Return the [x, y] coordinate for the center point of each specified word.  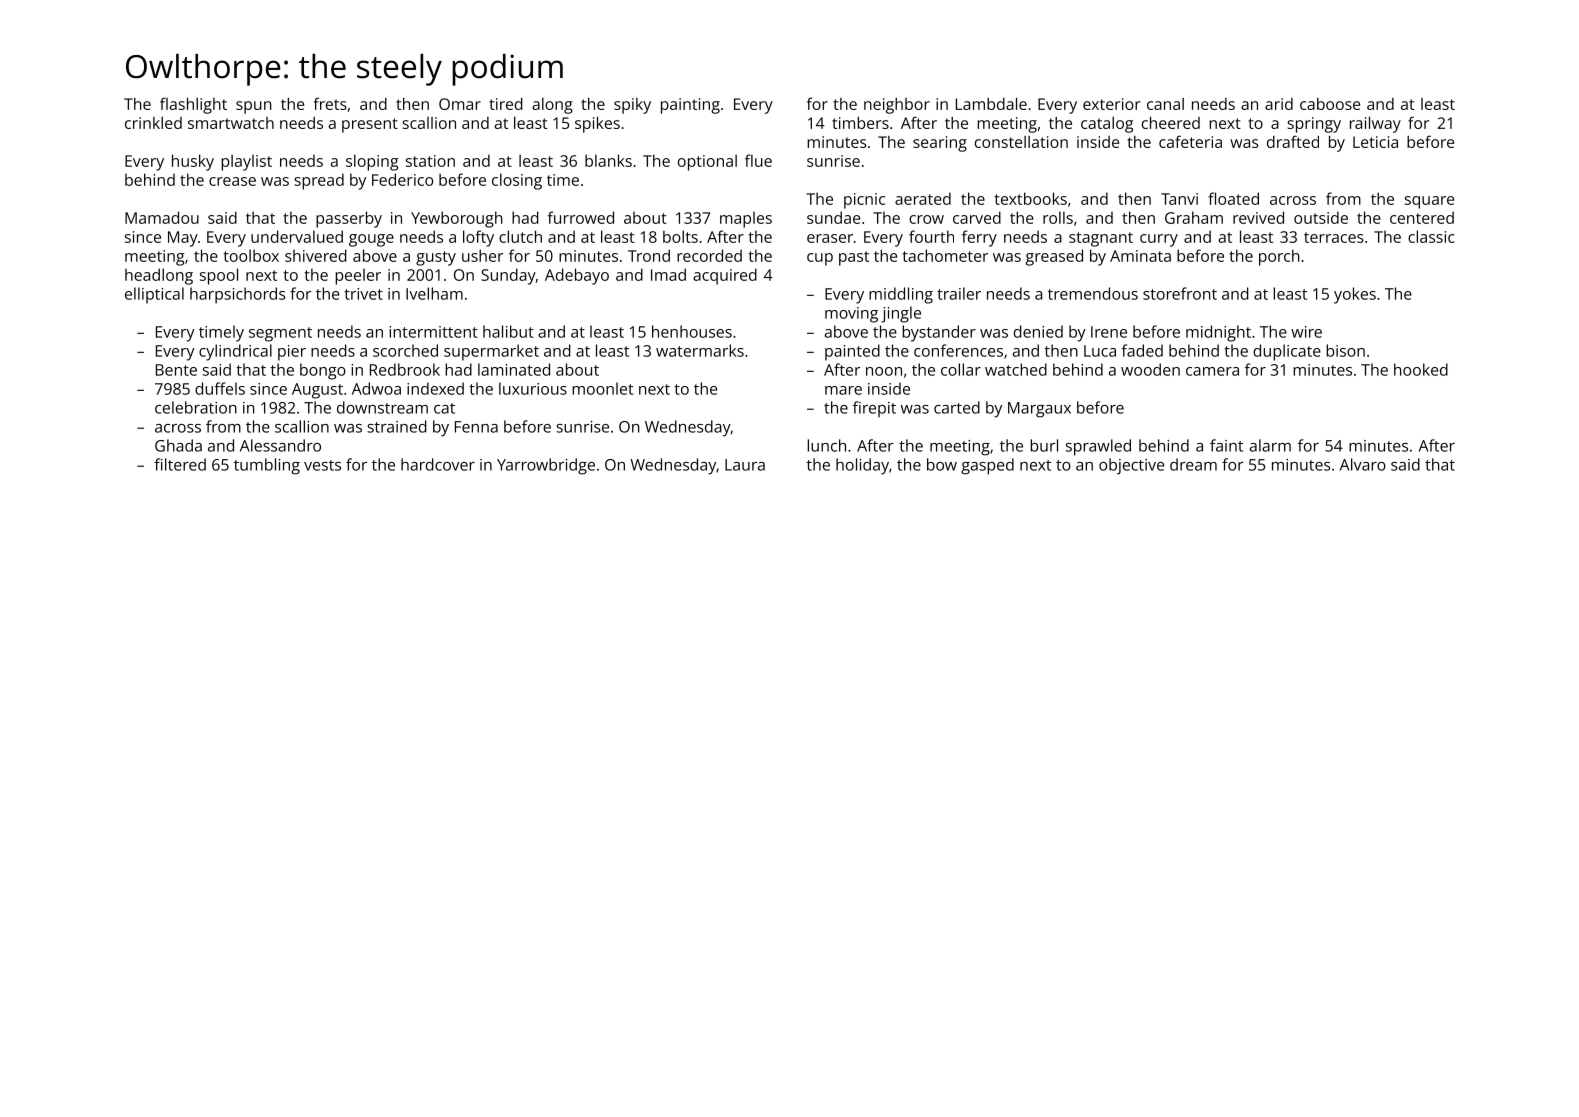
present [370, 125]
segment [280, 334]
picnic [864, 201]
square [1429, 202]
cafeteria [1190, 141]
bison [1345, 350]
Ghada [178, 445]
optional [707, 162]
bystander [939, 333]
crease [232, 181]
